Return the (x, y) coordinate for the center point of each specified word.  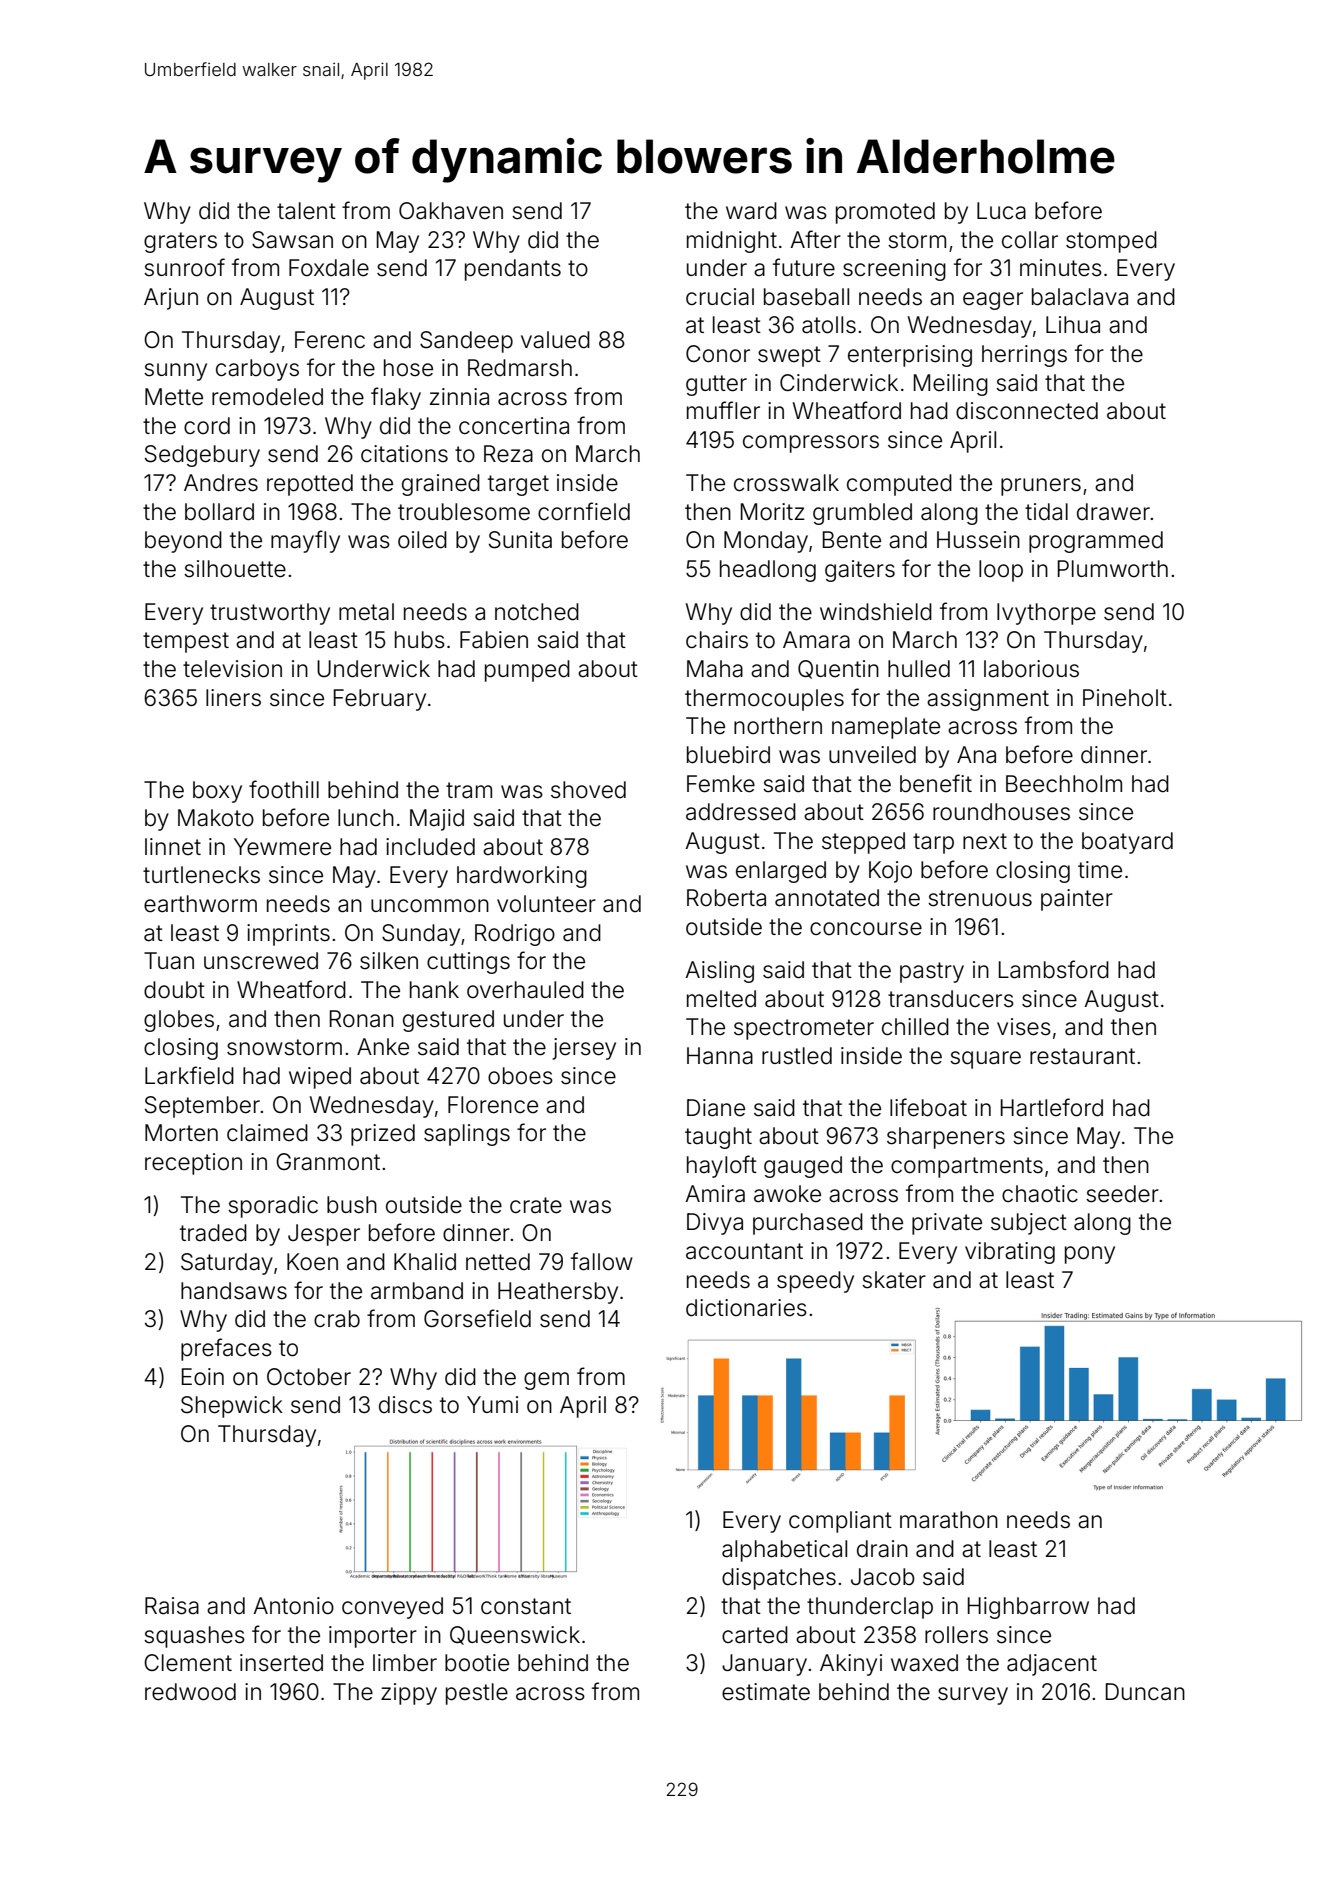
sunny (175, 372)
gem (546, 1381)
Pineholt (1125, 698)
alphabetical (784, 1551)
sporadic (273, 1207)
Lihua (1073, 325)
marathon (949, 1520)
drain (882, 1549)
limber (405, 1663)
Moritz (773, 512)
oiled (422, 540)
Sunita (520, 540)
